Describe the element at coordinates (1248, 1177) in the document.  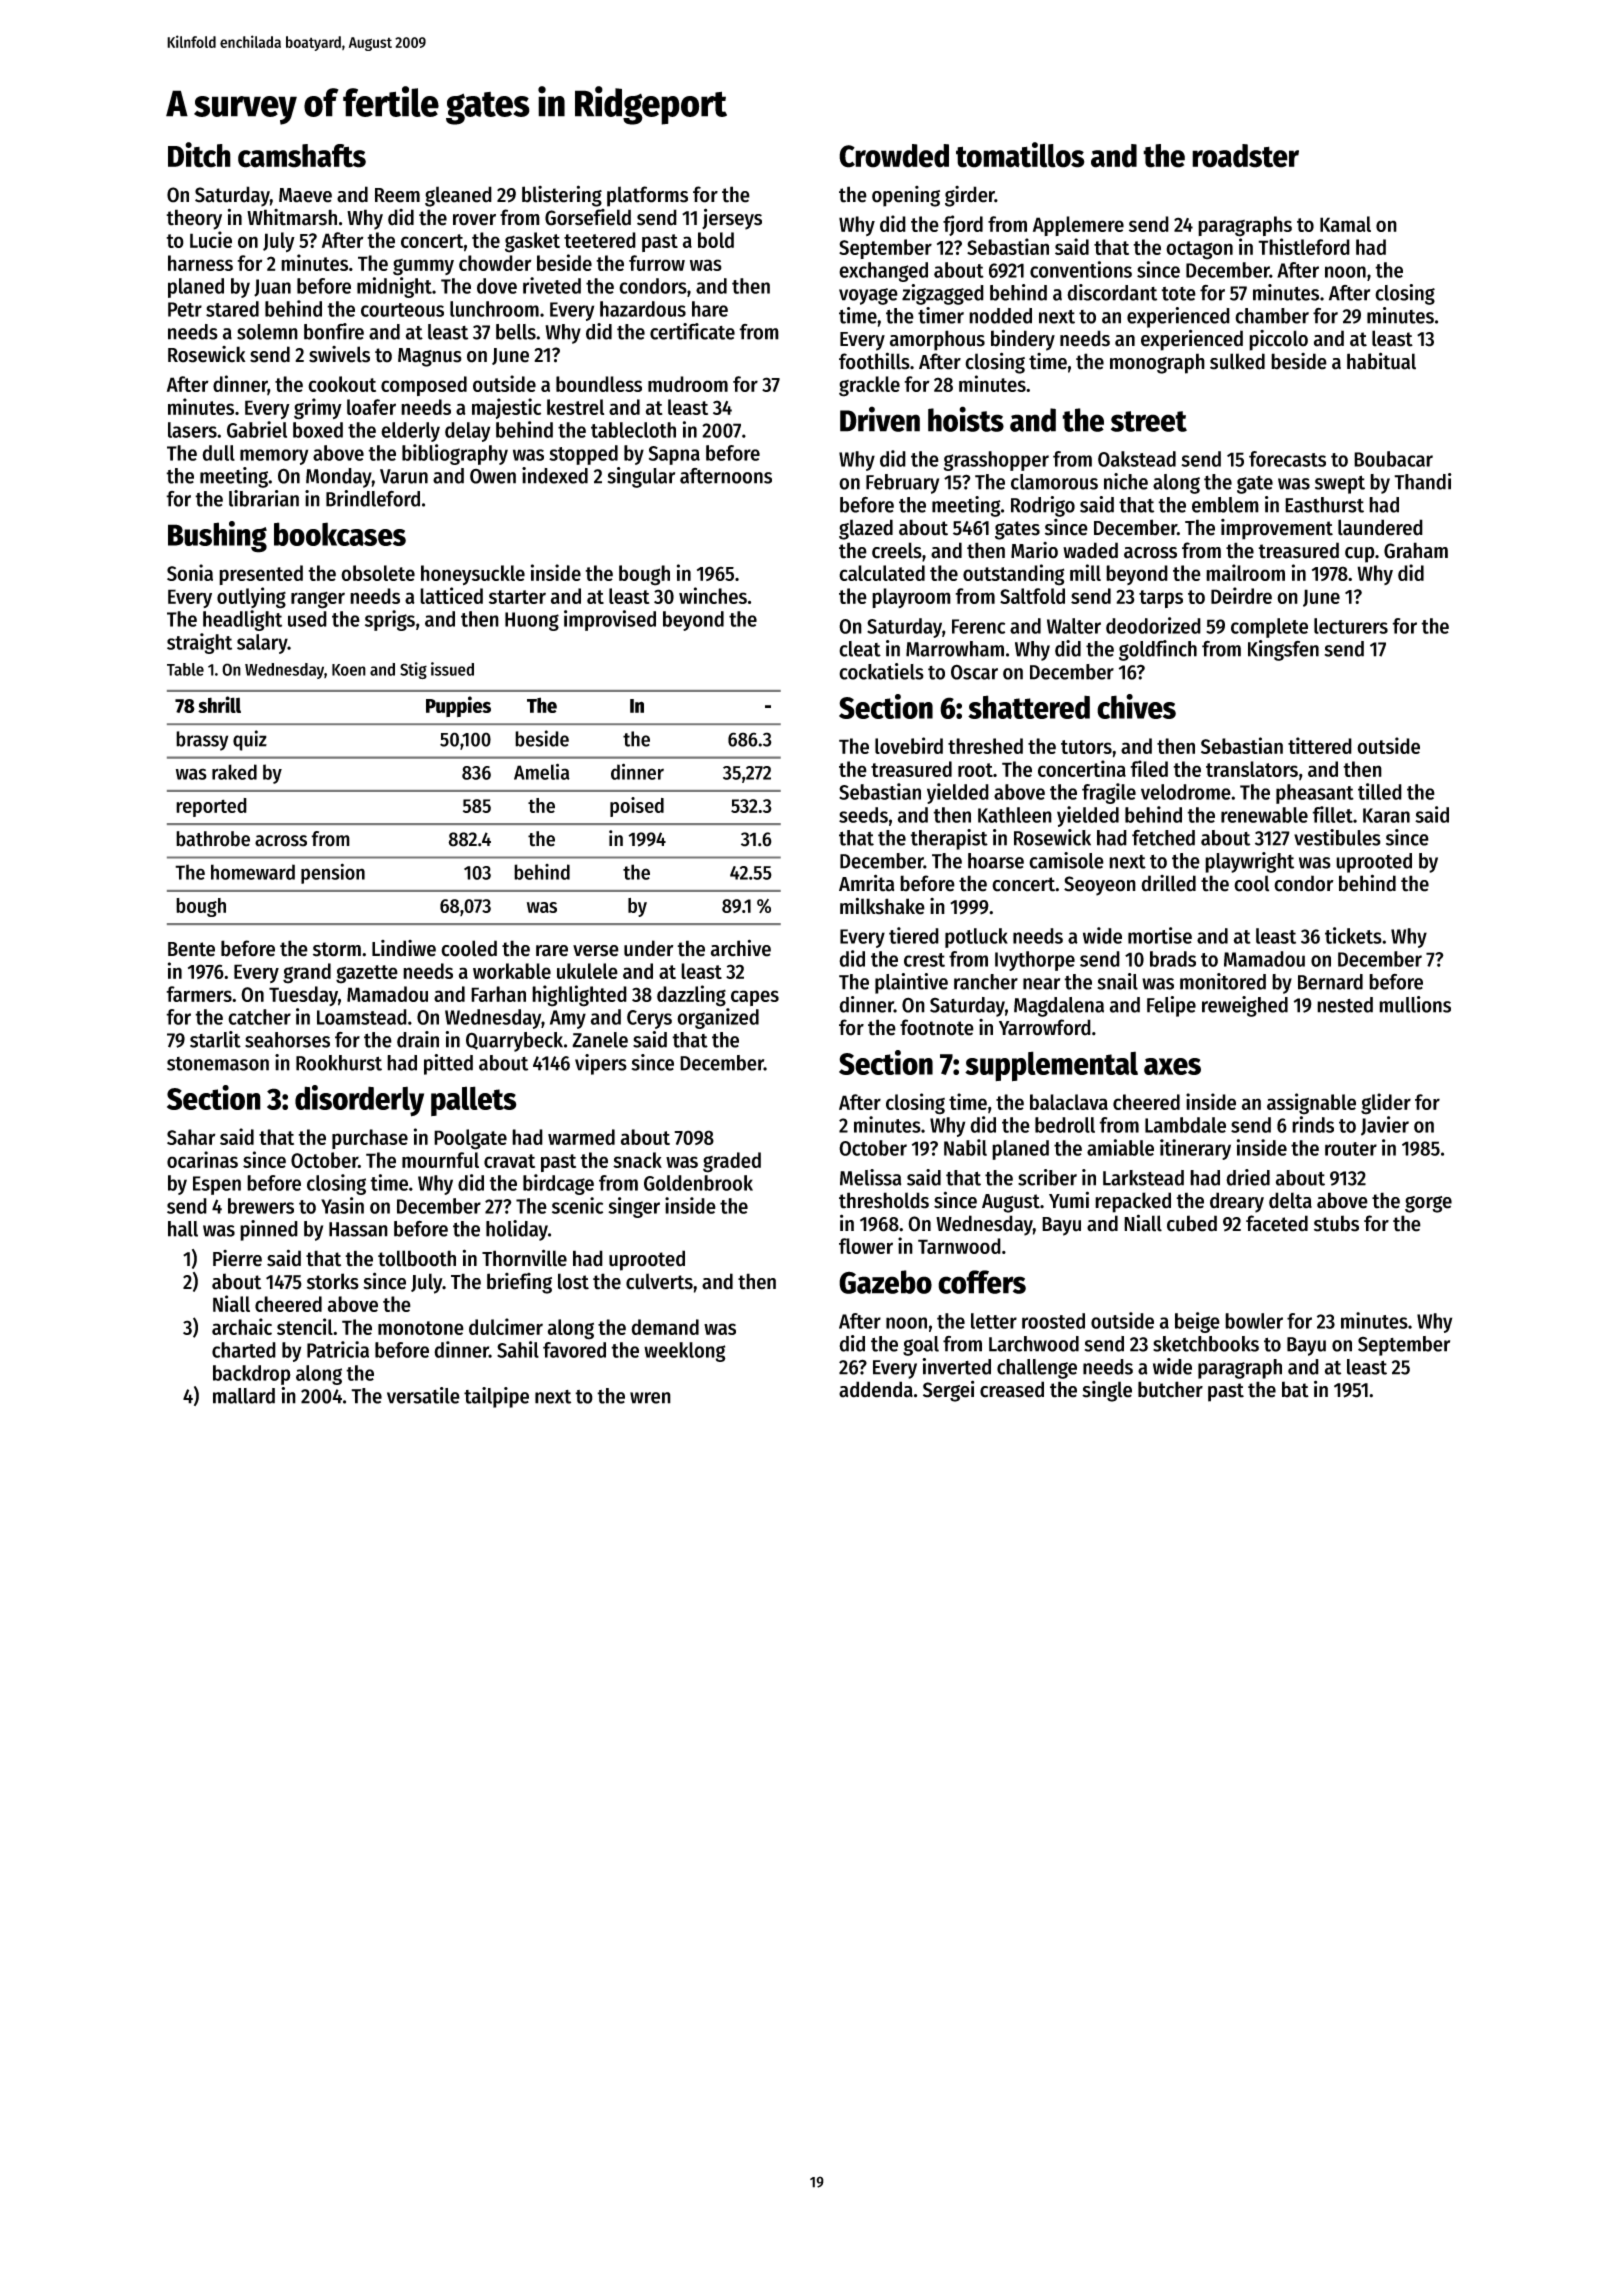
I see `dried` at that location.
